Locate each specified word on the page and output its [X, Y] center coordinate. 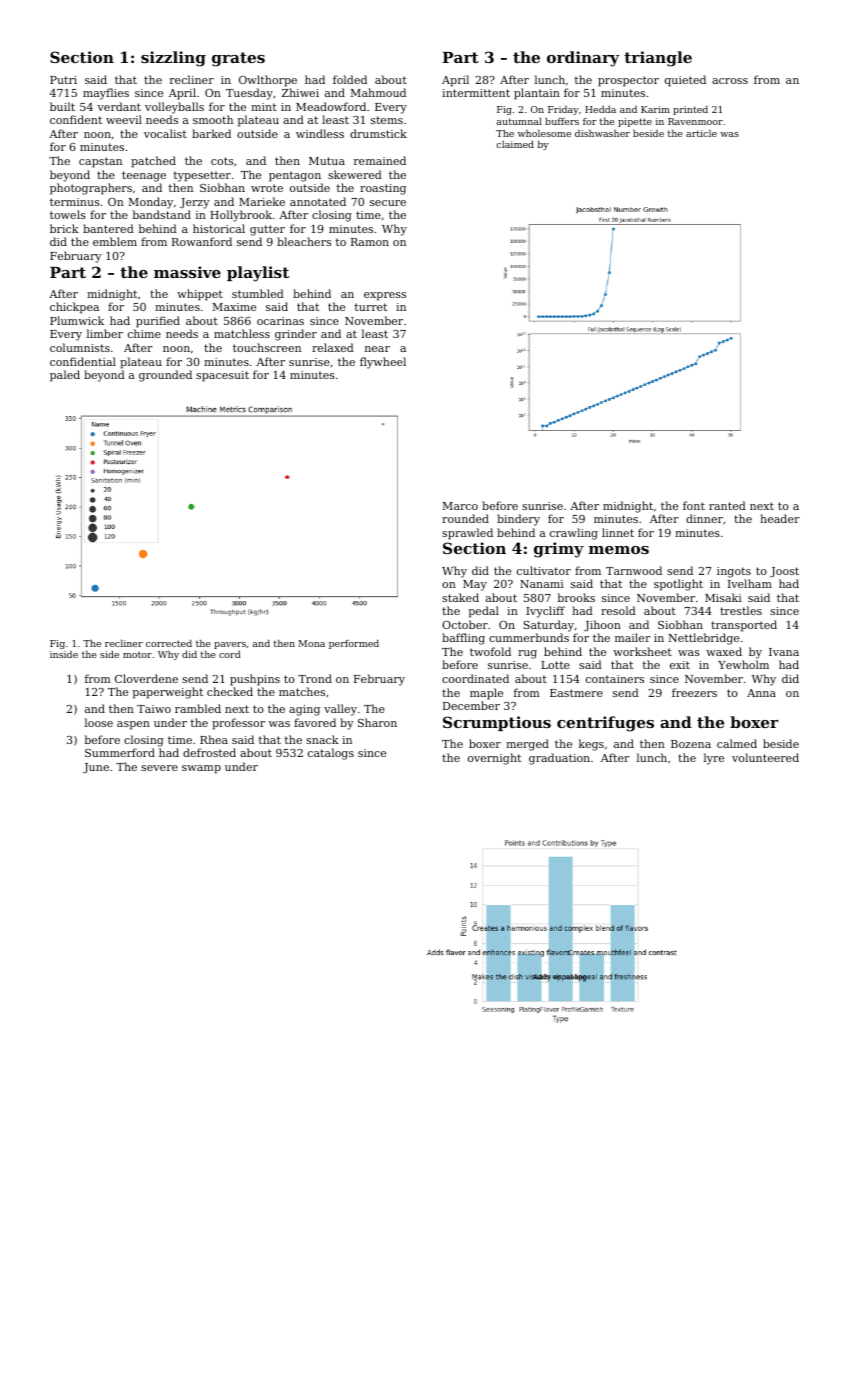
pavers [230, 645]
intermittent [476, 93]
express [385, 296]
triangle [658, 59]
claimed [515, 144]
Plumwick [77, 320]
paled [65, 376]
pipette [635, 122]
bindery [518, 520]
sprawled [467, 534]
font [694, 505]
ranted [727, 505]
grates [238, 59]
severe [159, 768]
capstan [100, 162]
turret [370, 307]
